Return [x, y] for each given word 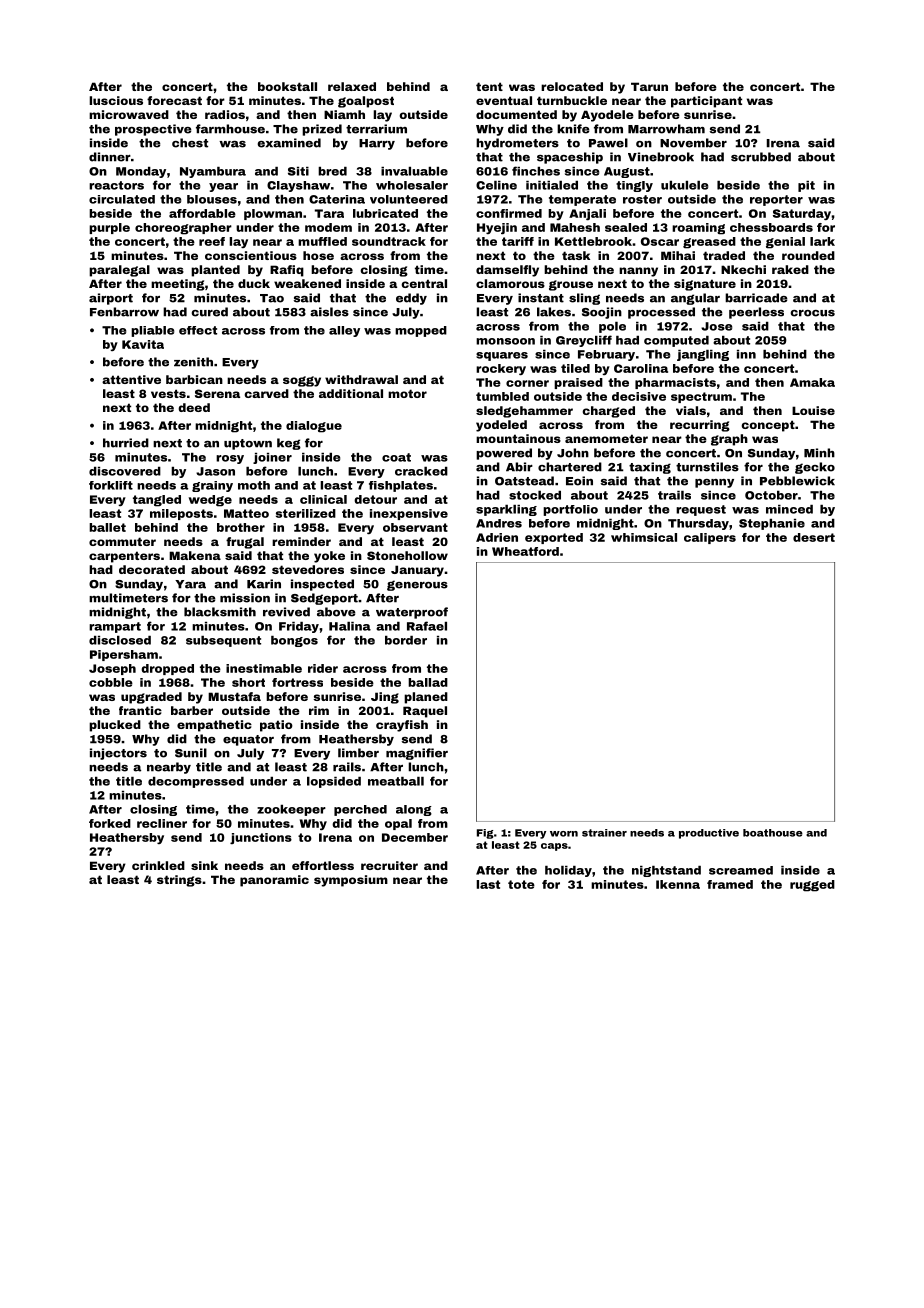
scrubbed [761, 157]
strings [179, 881]
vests [168, 393]
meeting [178, 285]
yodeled [501, 426]
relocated [572, 86]
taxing [650, 468]
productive [709, 834]
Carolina [641, 368]
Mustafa [234, 696]
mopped [421, 331]
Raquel [425, 712]
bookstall [287, 86]
